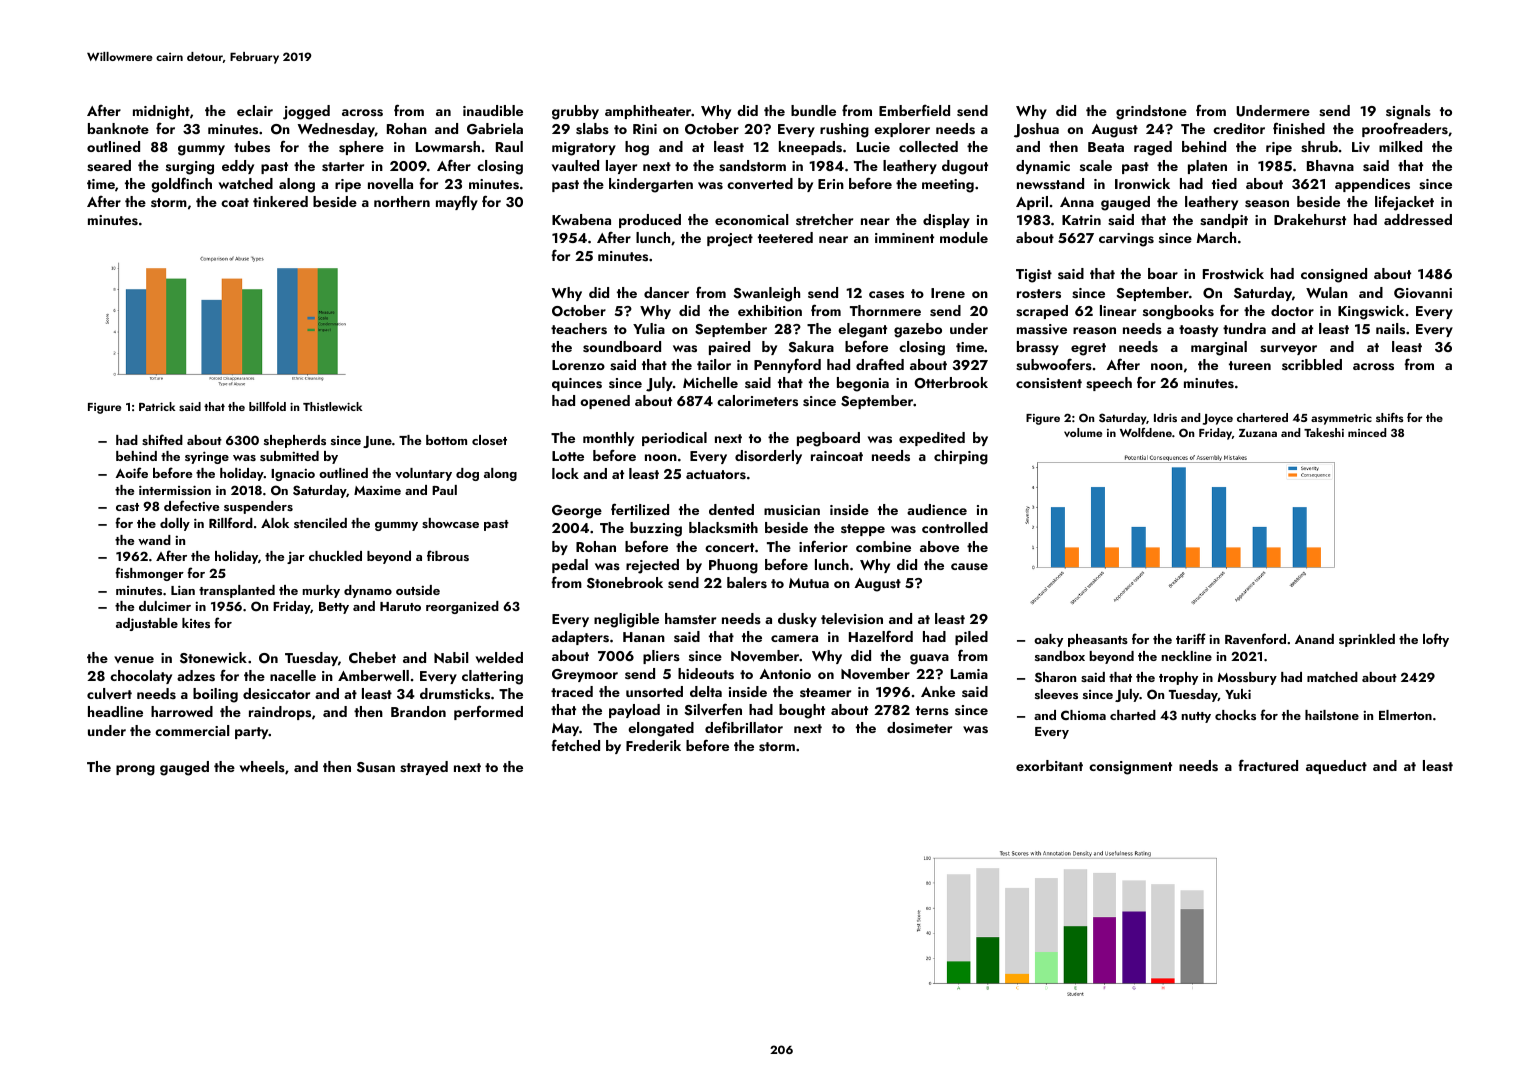  Describe the element at coordinates (572, 691) in the screenshot. I see `traced` at that location.
